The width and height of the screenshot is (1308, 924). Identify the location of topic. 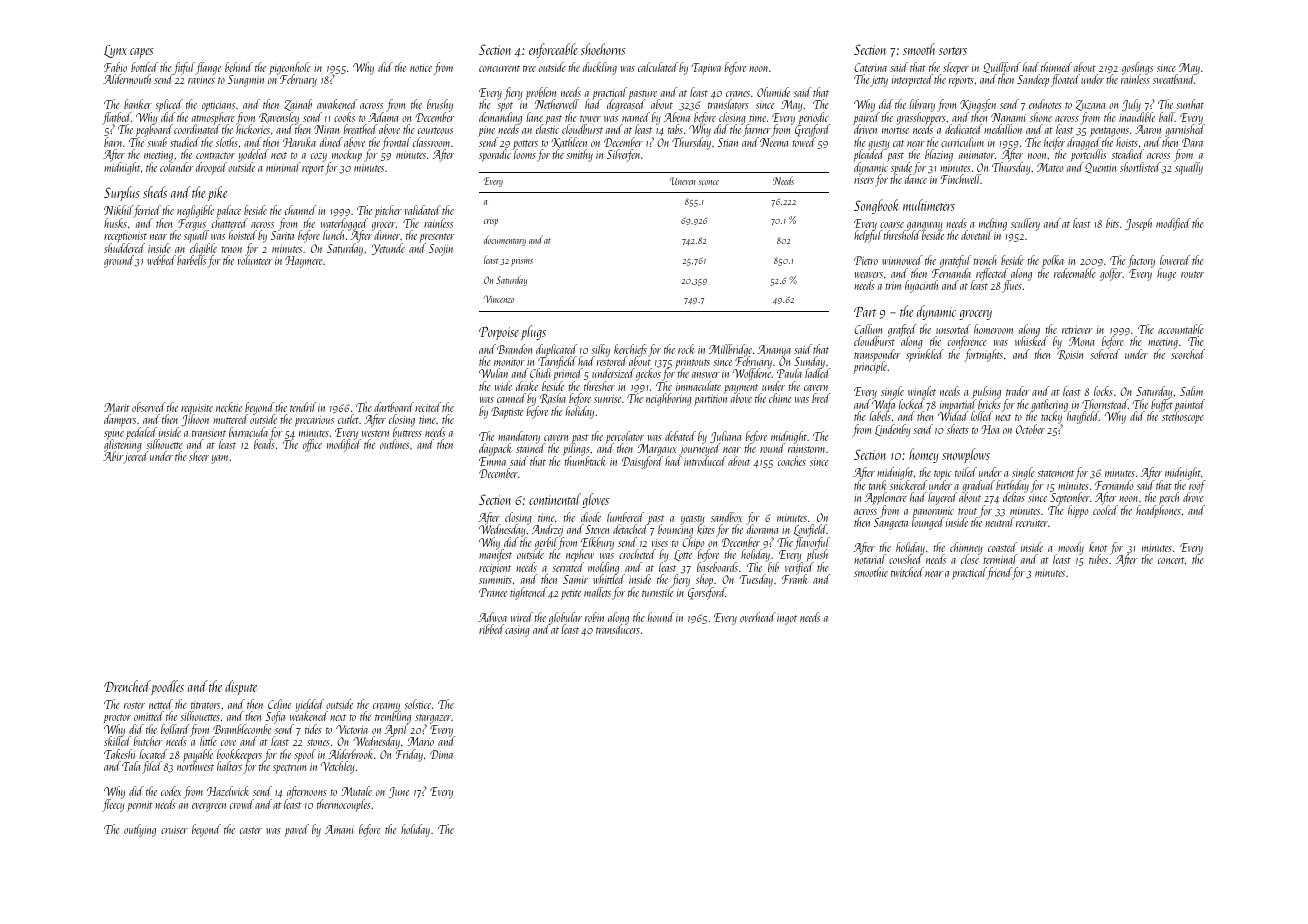
(943, 475).
